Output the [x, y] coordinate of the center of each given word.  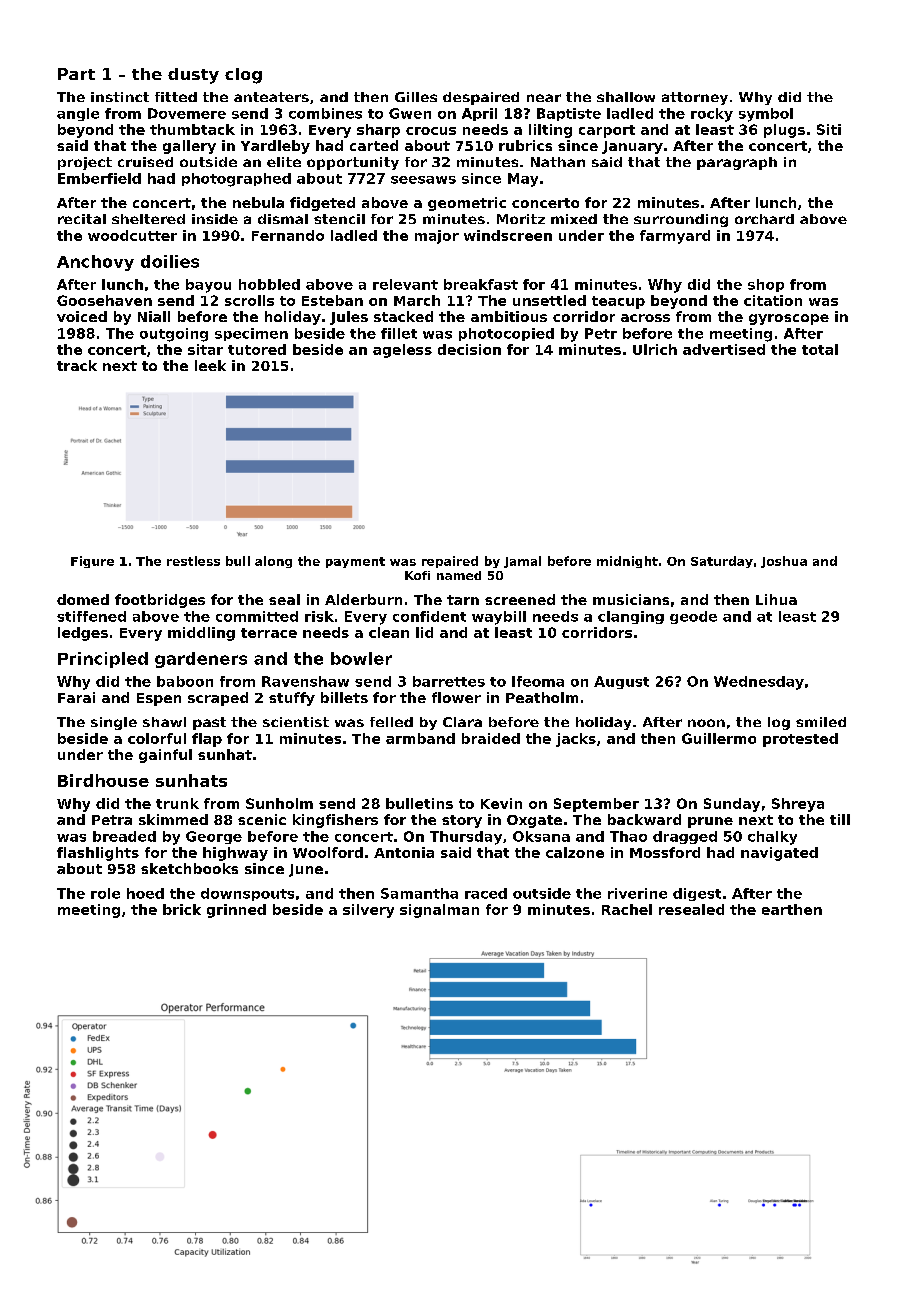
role [105, 893]
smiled [821, 722]
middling [201, 634]
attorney [695, 98]
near [544, 98]
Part [76, 74]
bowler [361, 658]
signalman [439, 911]
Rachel [627, 909]
